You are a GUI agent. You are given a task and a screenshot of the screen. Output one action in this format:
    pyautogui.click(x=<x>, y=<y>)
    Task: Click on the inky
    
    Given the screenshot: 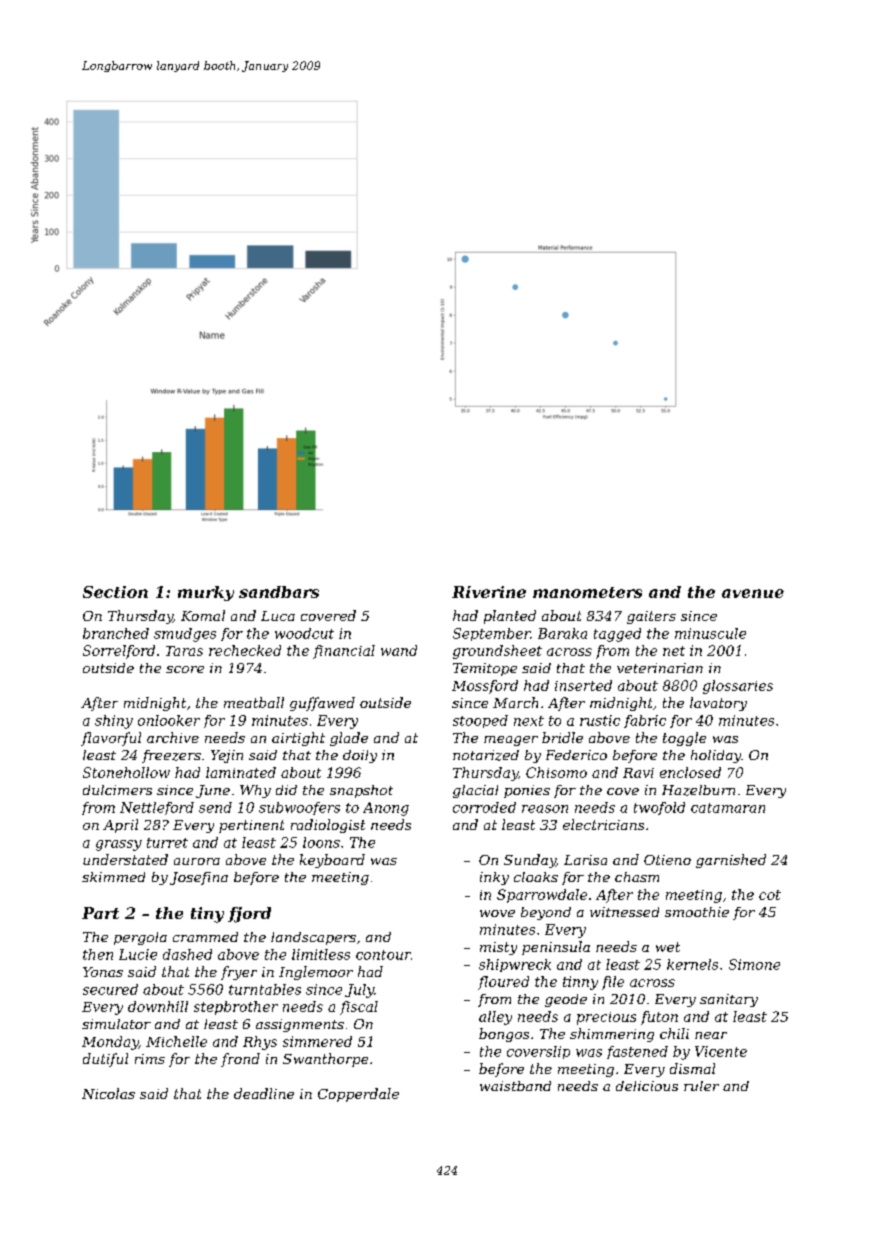 What is the action you would take?
    pyautogui.click(x=494, y=878)
